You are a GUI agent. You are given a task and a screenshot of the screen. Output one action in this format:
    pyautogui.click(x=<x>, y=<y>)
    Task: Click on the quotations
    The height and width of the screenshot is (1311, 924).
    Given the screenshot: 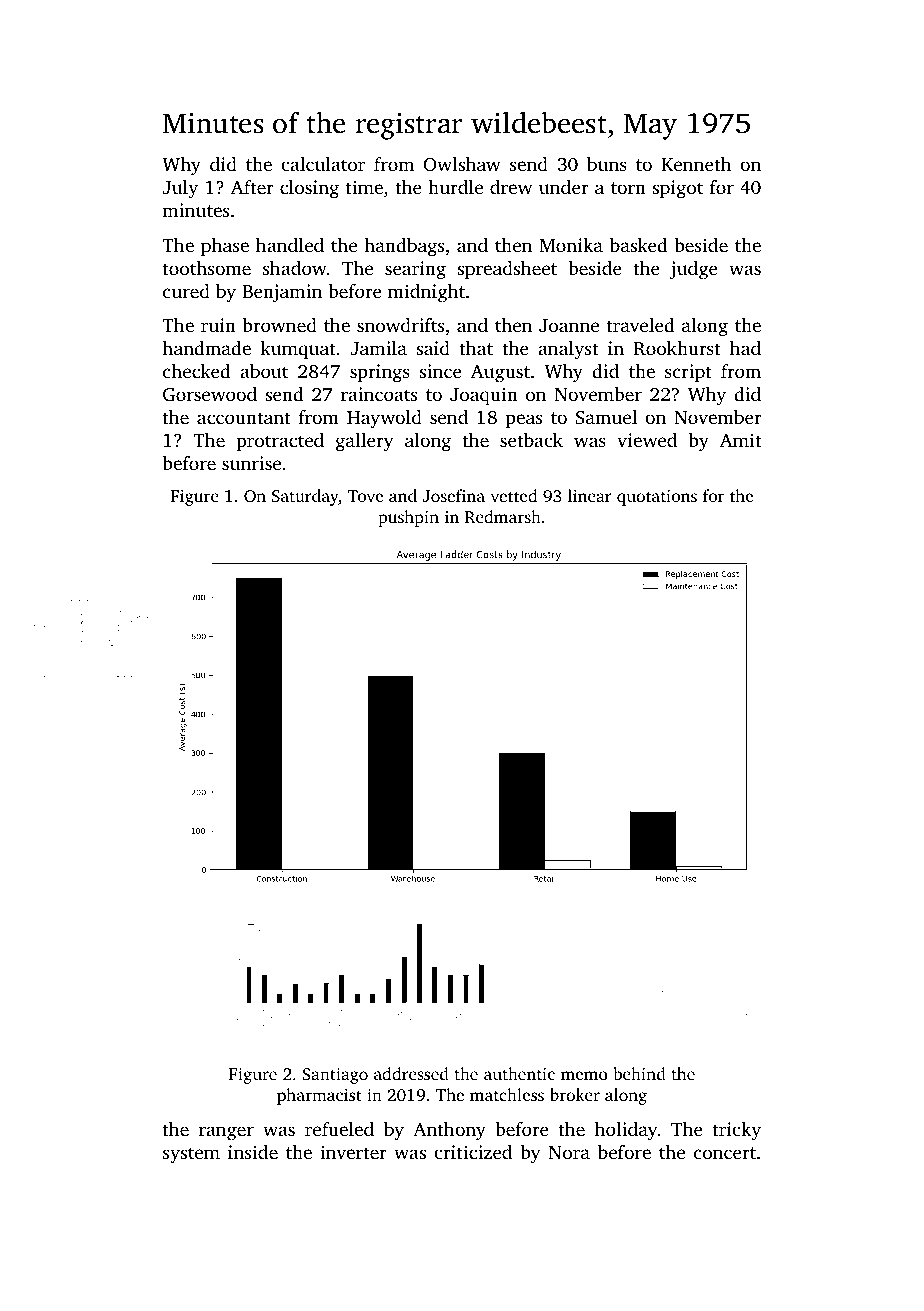 What is the action you would take?
    pyautogui.click(x=657, y=498)
